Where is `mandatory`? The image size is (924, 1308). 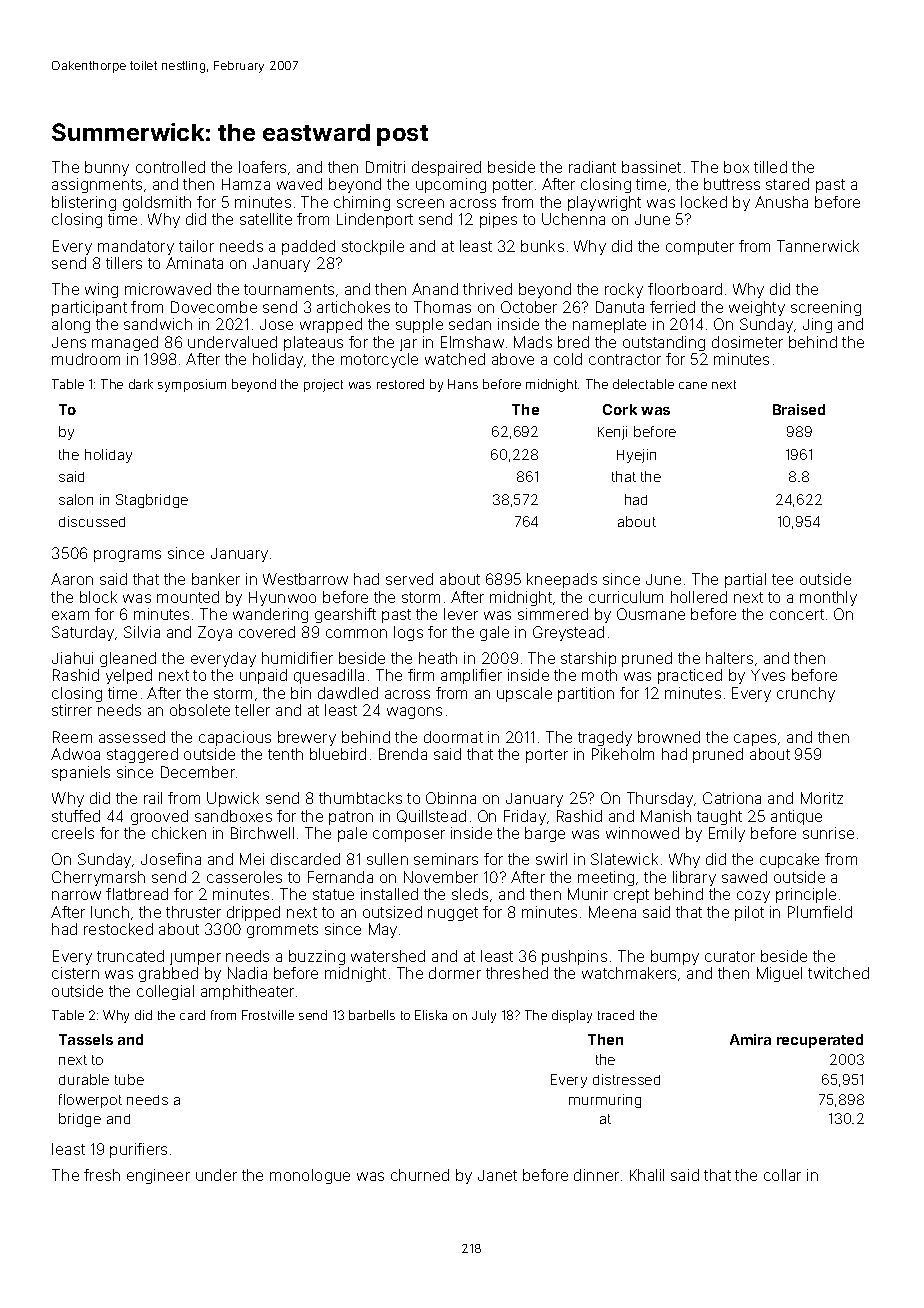
mandatory is located at coordinates (136, 247).
